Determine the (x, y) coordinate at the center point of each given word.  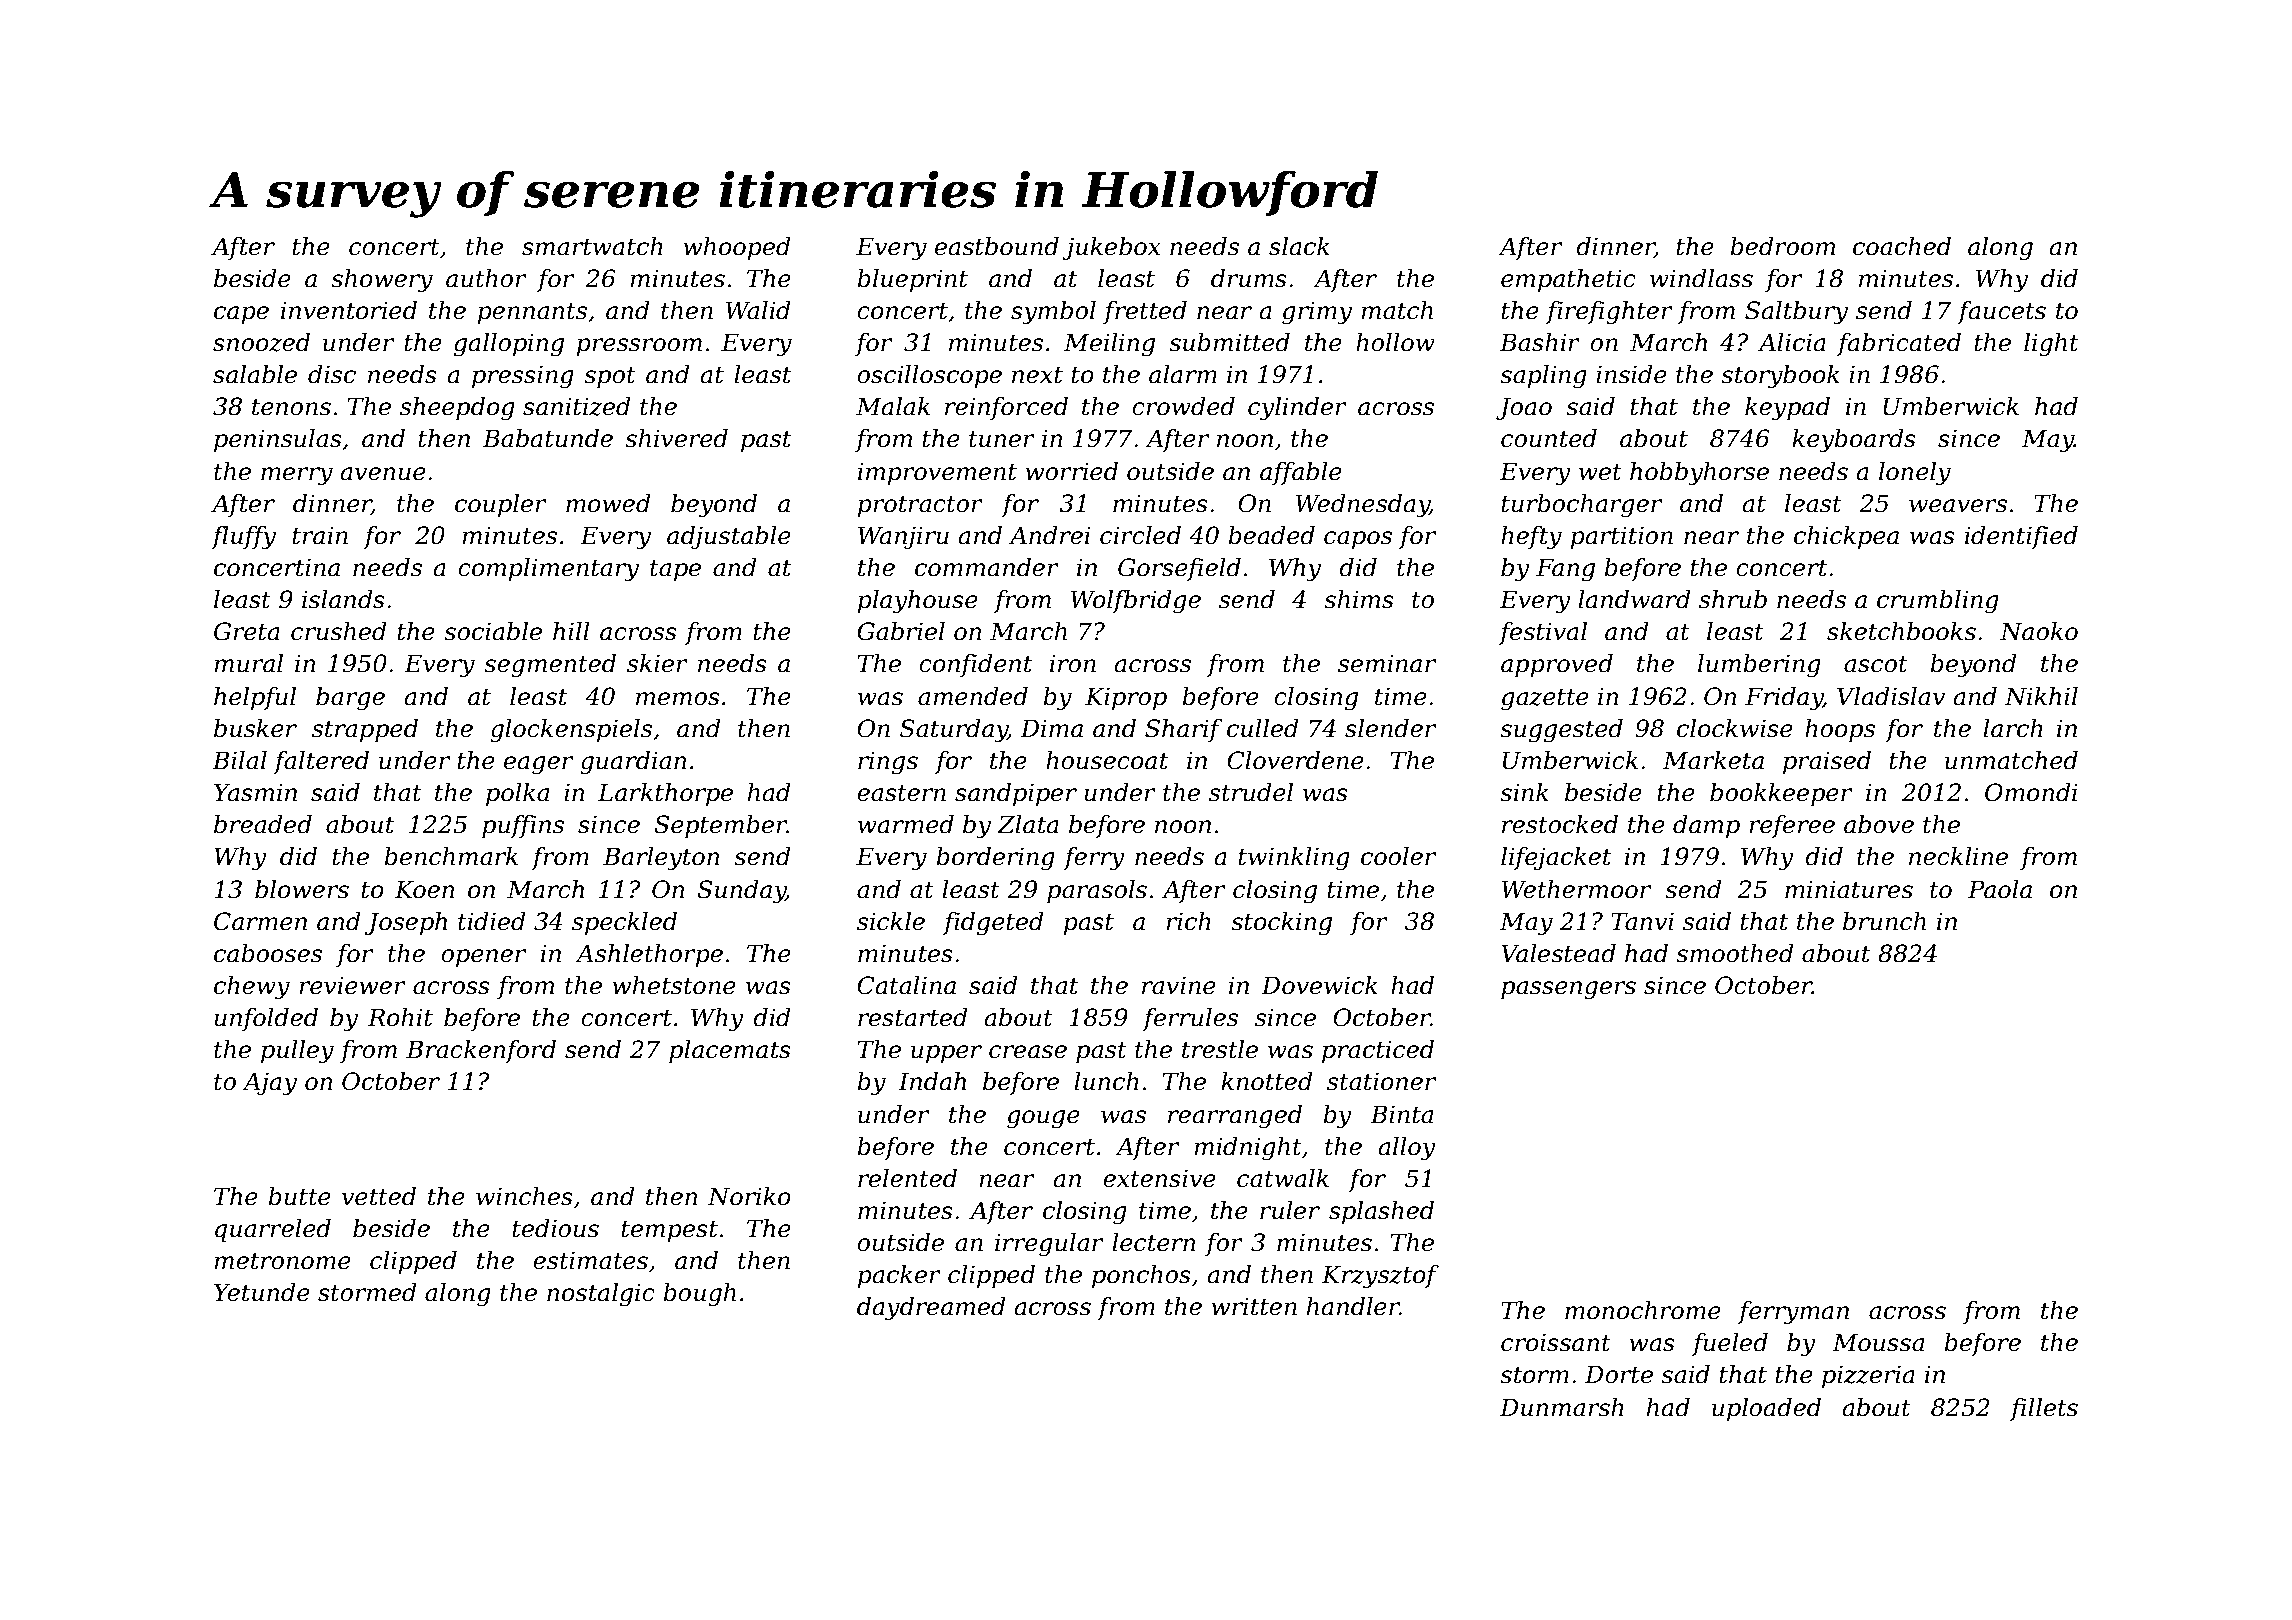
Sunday (741, 892)
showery (382, 281)
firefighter (1609, 313)
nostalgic (601, 1295)
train (320, 535)
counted (1549, 438)
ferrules (1190, 1019)
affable (1301, 473)
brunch (1884, 921)
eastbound (997, 246)
